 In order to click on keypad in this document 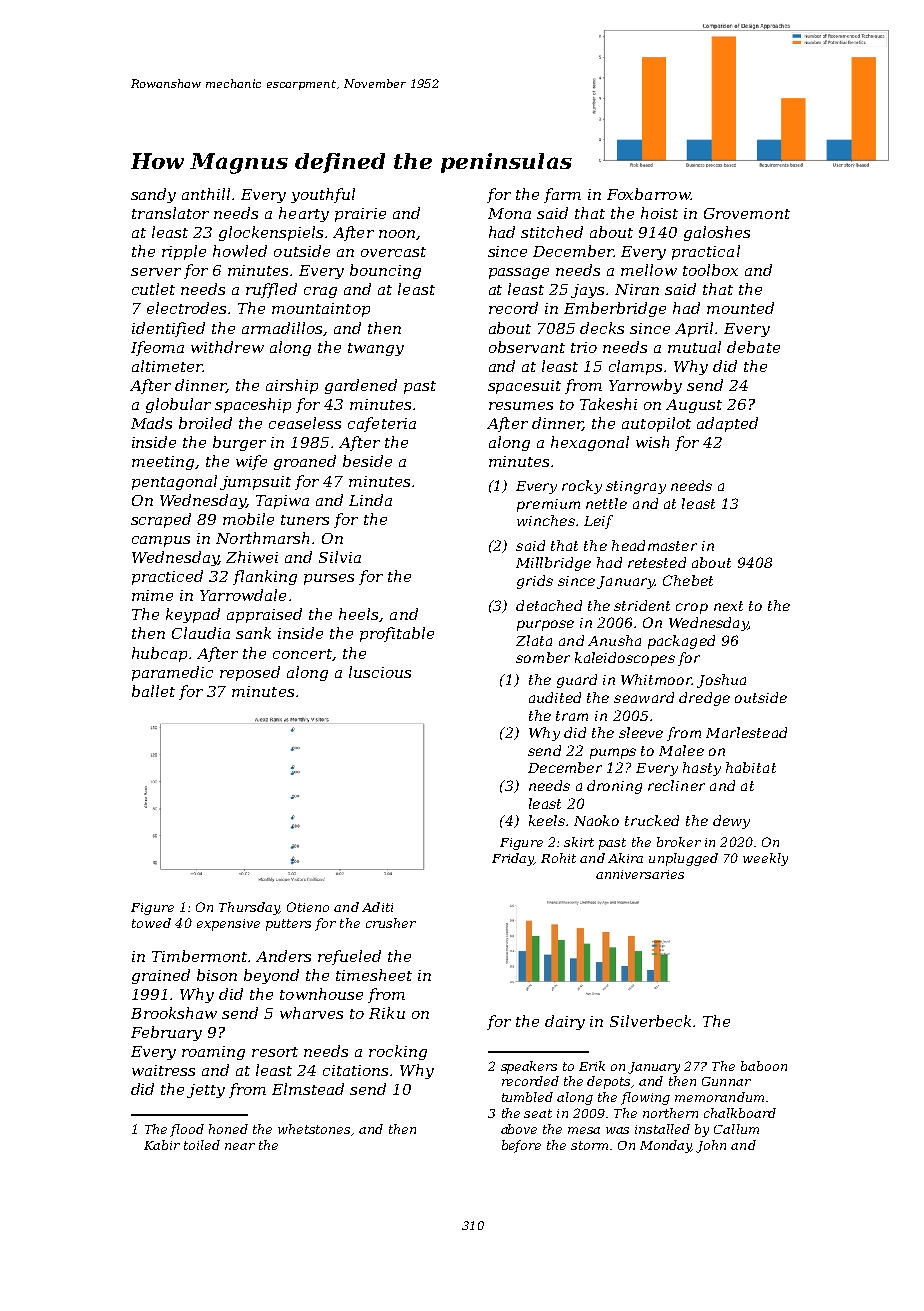, I will do `click(193, 615)`.
